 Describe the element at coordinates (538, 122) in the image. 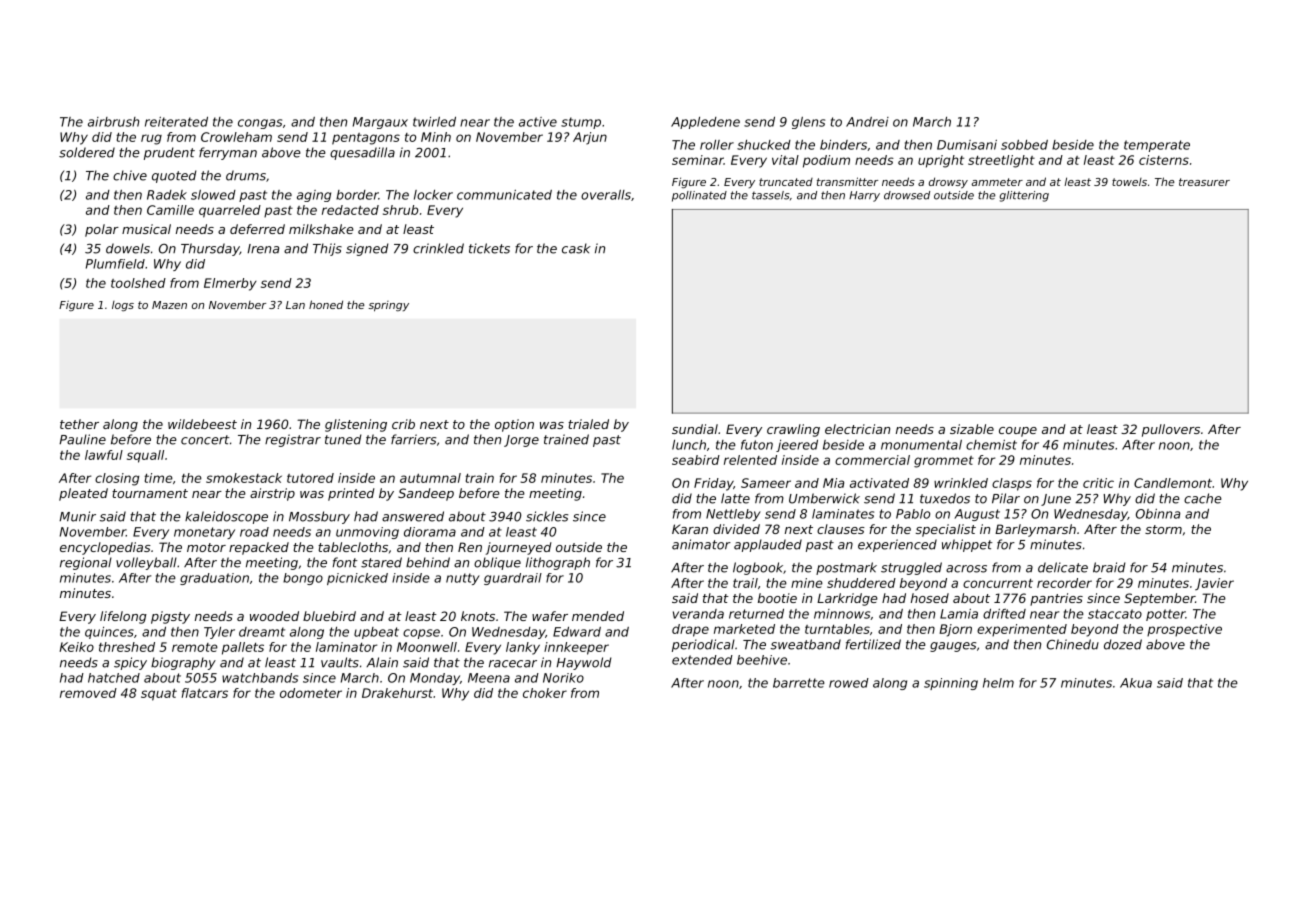

I see `active` at that location.
